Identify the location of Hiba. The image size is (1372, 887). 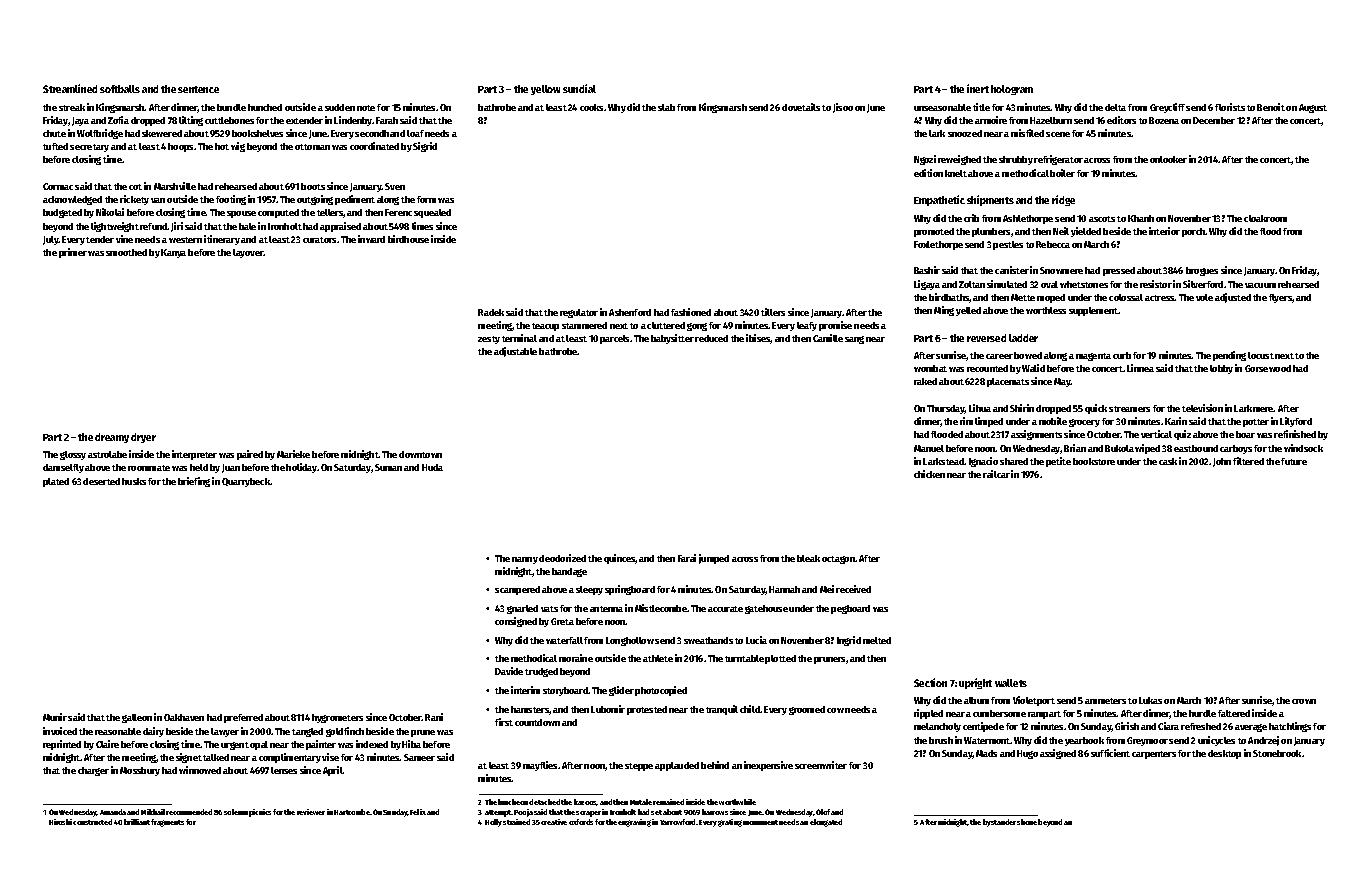
(411, 744).
